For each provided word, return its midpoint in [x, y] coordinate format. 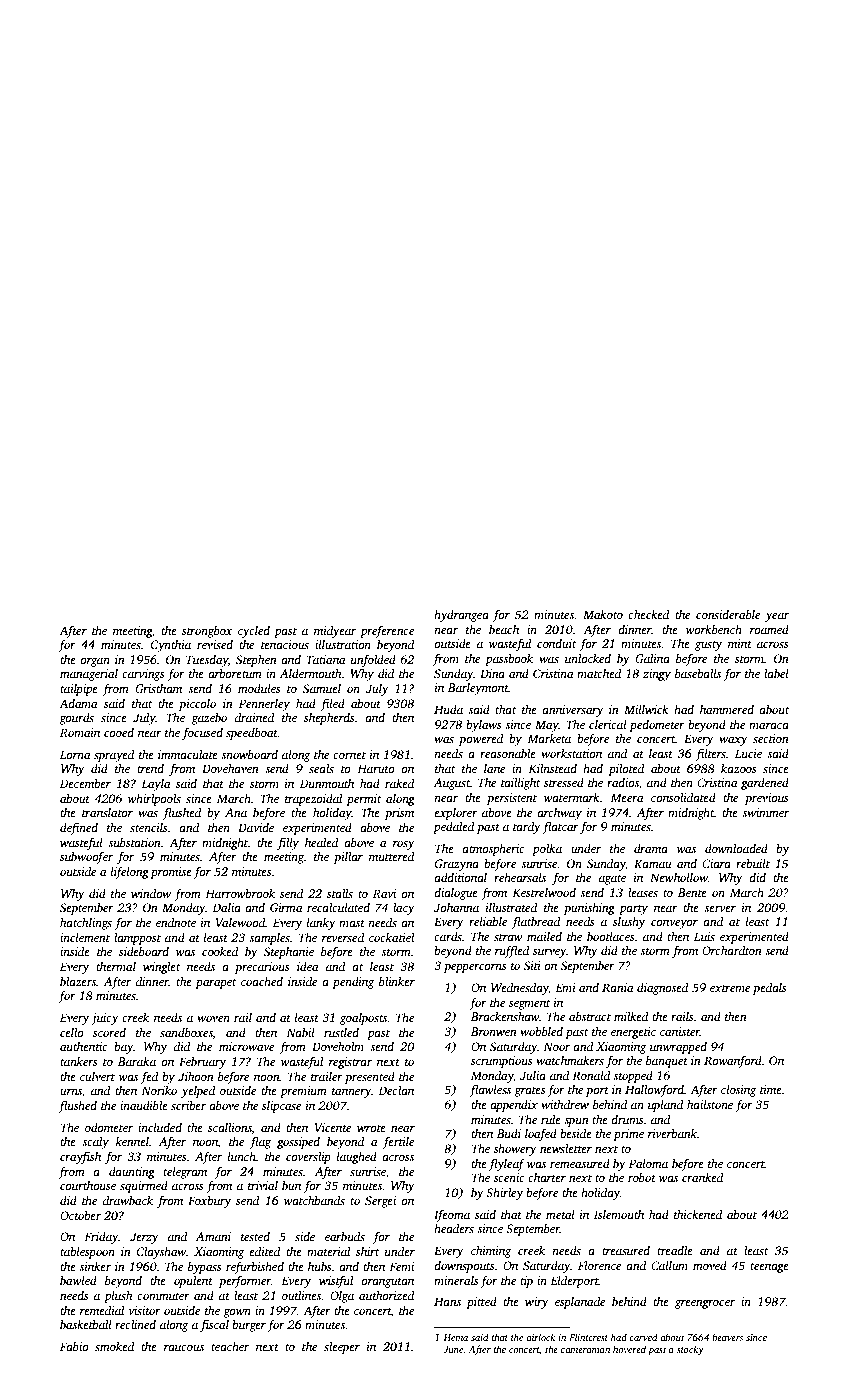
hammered [727, 709]
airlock [540, 1337]
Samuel [322, 688]
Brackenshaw [505, 1016]
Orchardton [732, 950]
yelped [198, 1092]
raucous [184, 1348]
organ [95, 662]
